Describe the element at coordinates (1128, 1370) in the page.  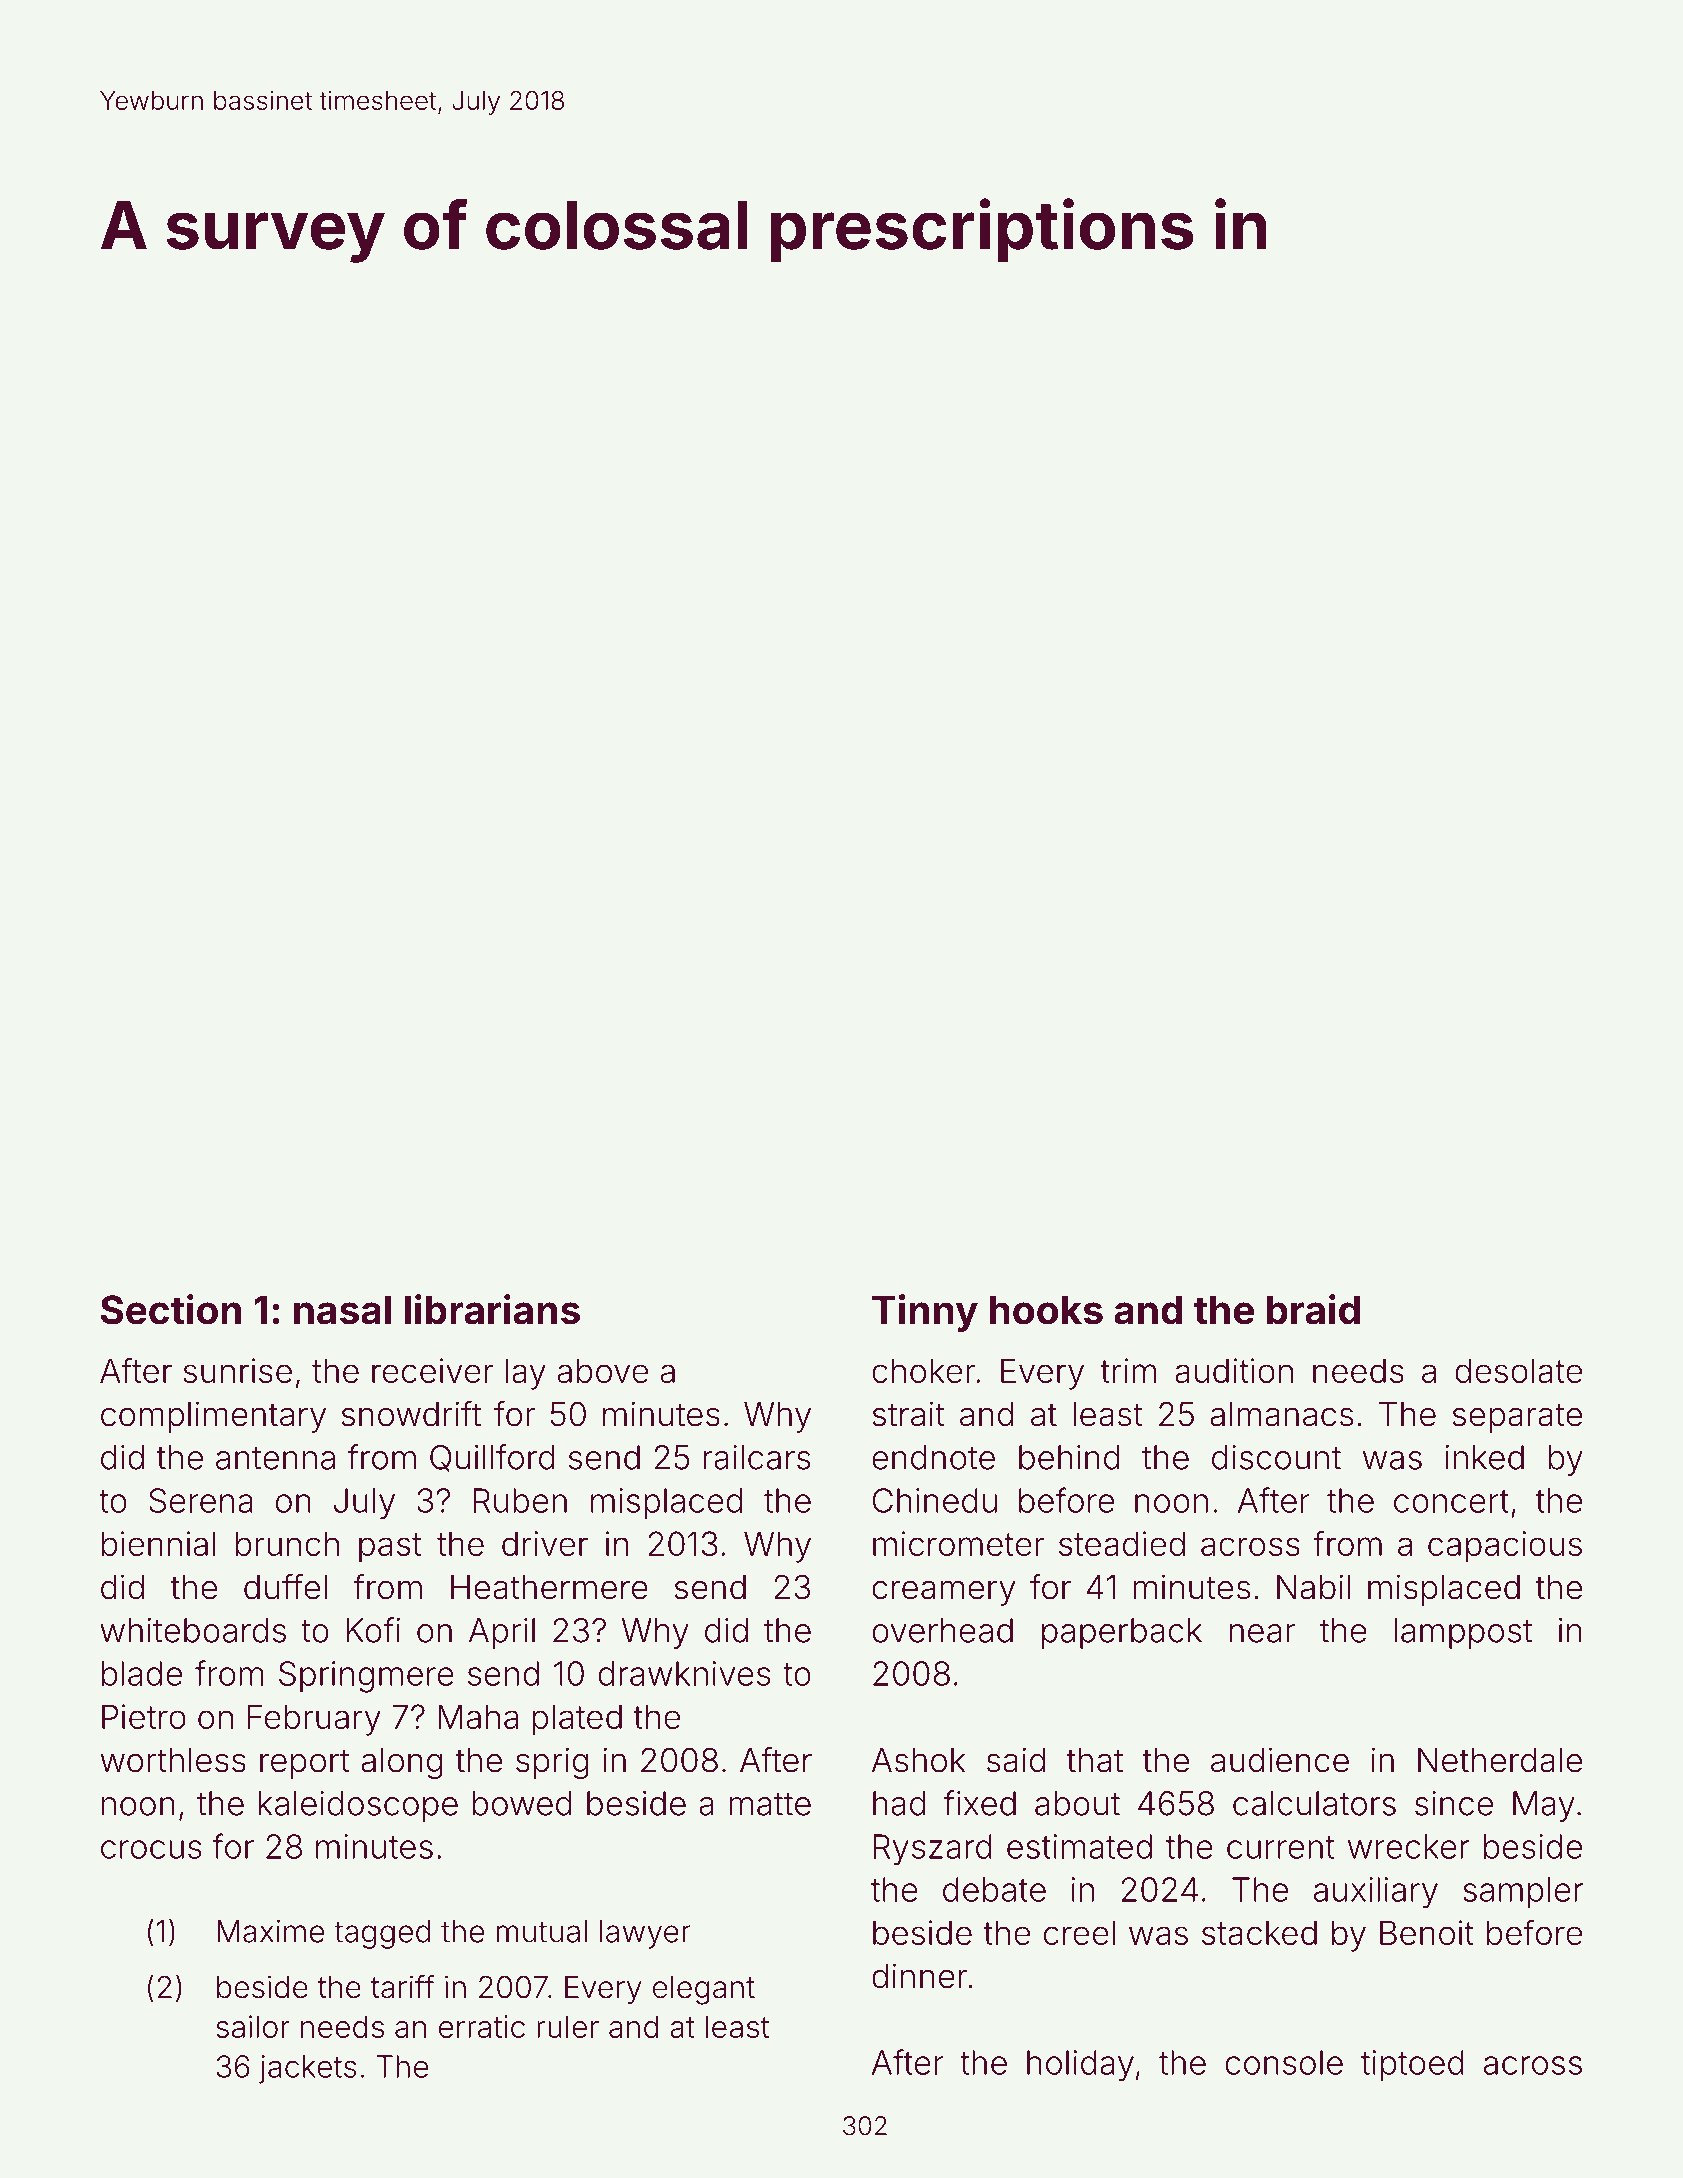
I see `trim` at that location.
